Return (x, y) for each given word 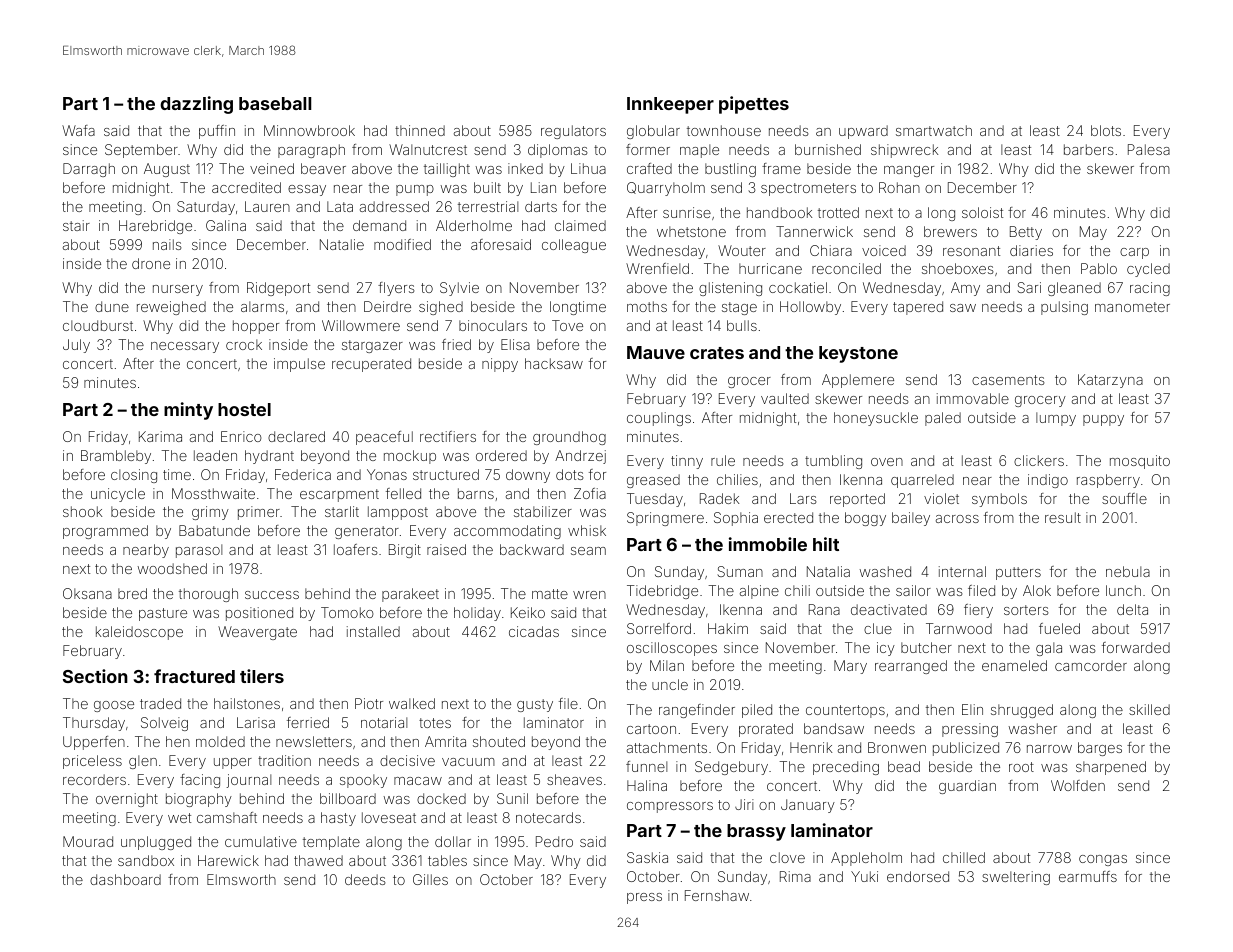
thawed (318, 860)
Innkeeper (670, 105)
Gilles (430, 879)
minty (188, 411)
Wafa (78, 130)
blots (1106, 130)
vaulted (785, 398)
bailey (911, 519)
